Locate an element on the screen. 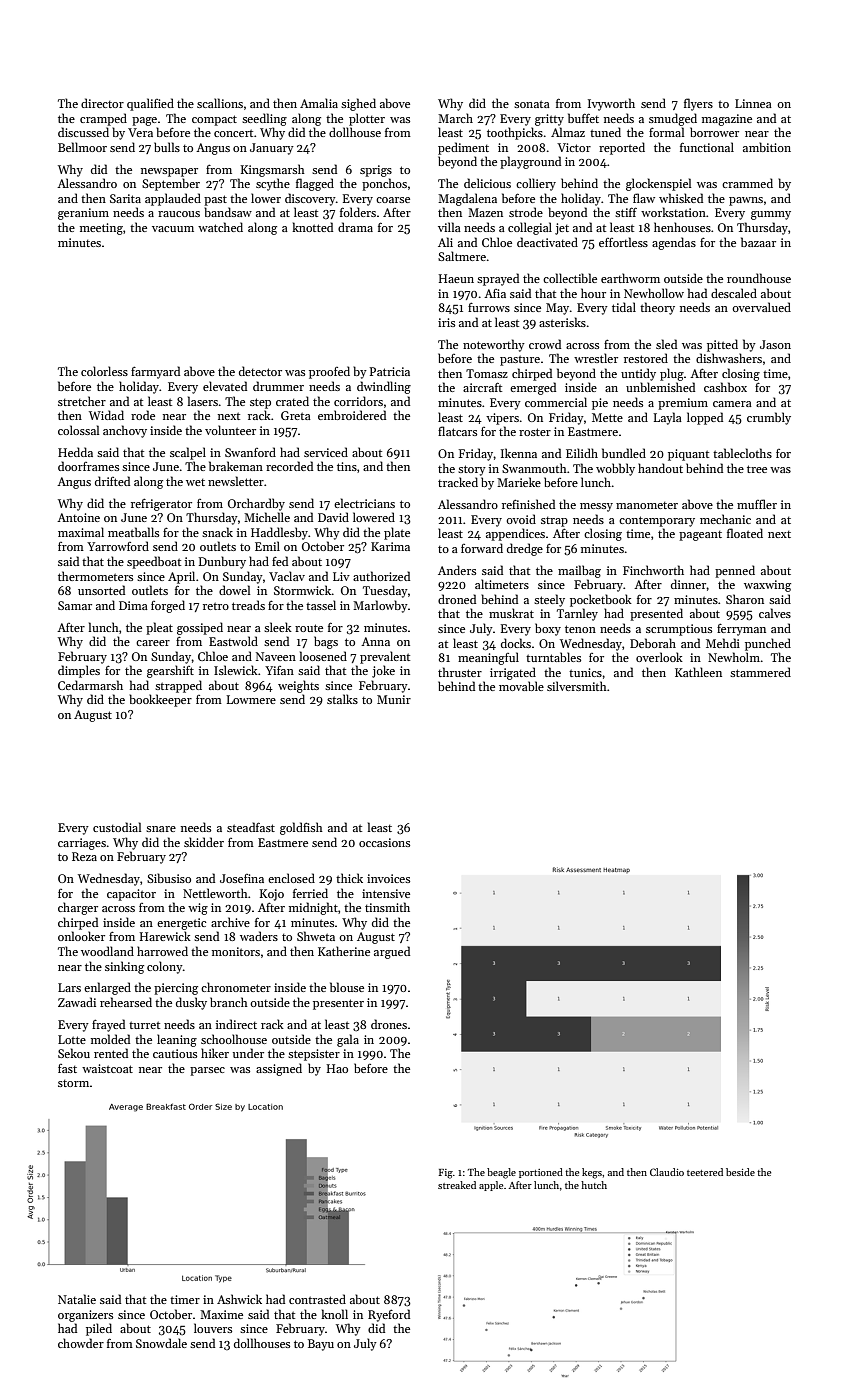 Image resolution: width=849 pixels, height=1400 pixels. Linnea is located at coordinates (753, 103).
